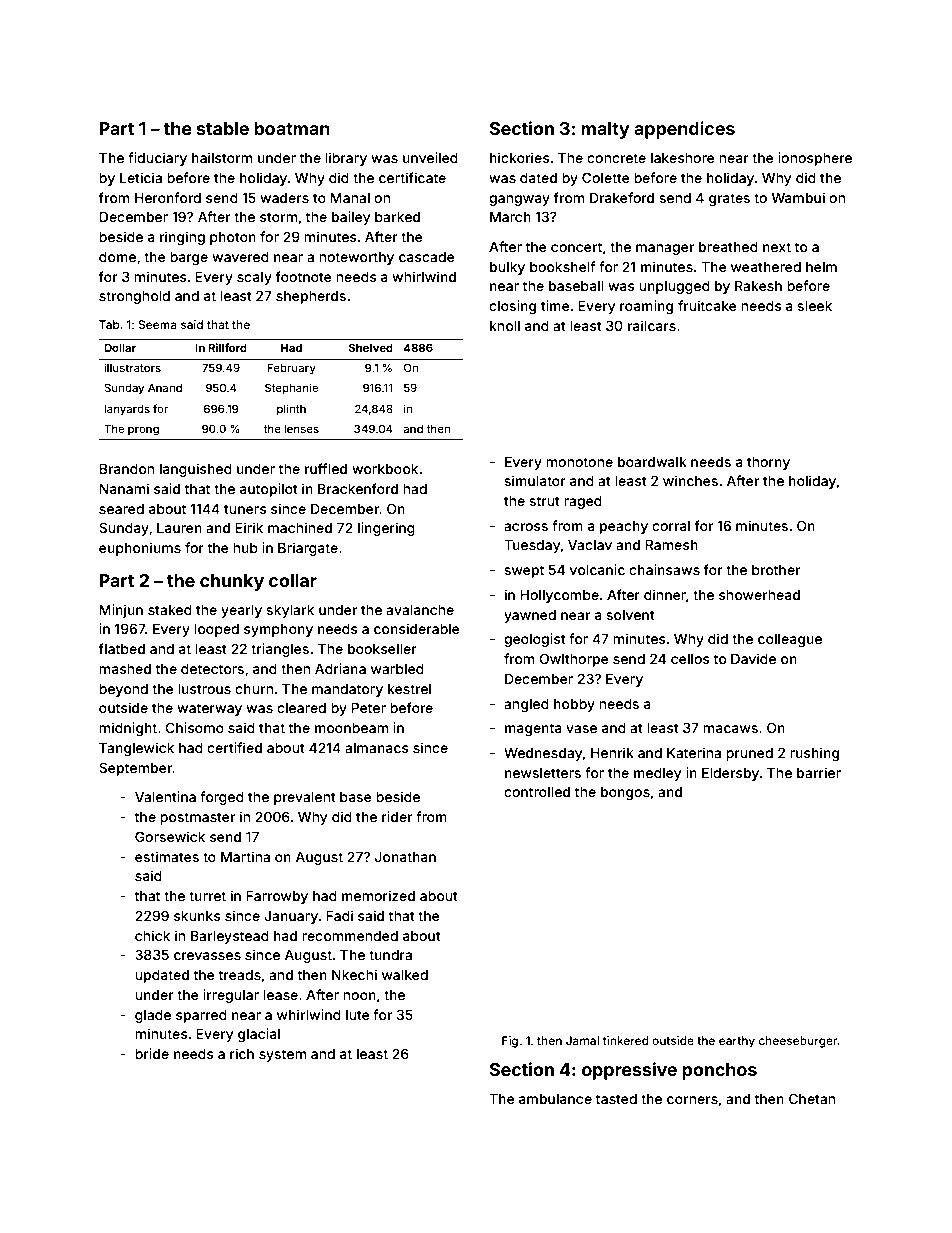 The height and width of the document is (1233, 952). What do you see at coordinates (305, 798) in the document?
I see `prevalent` at bounding box center [305, 798].
